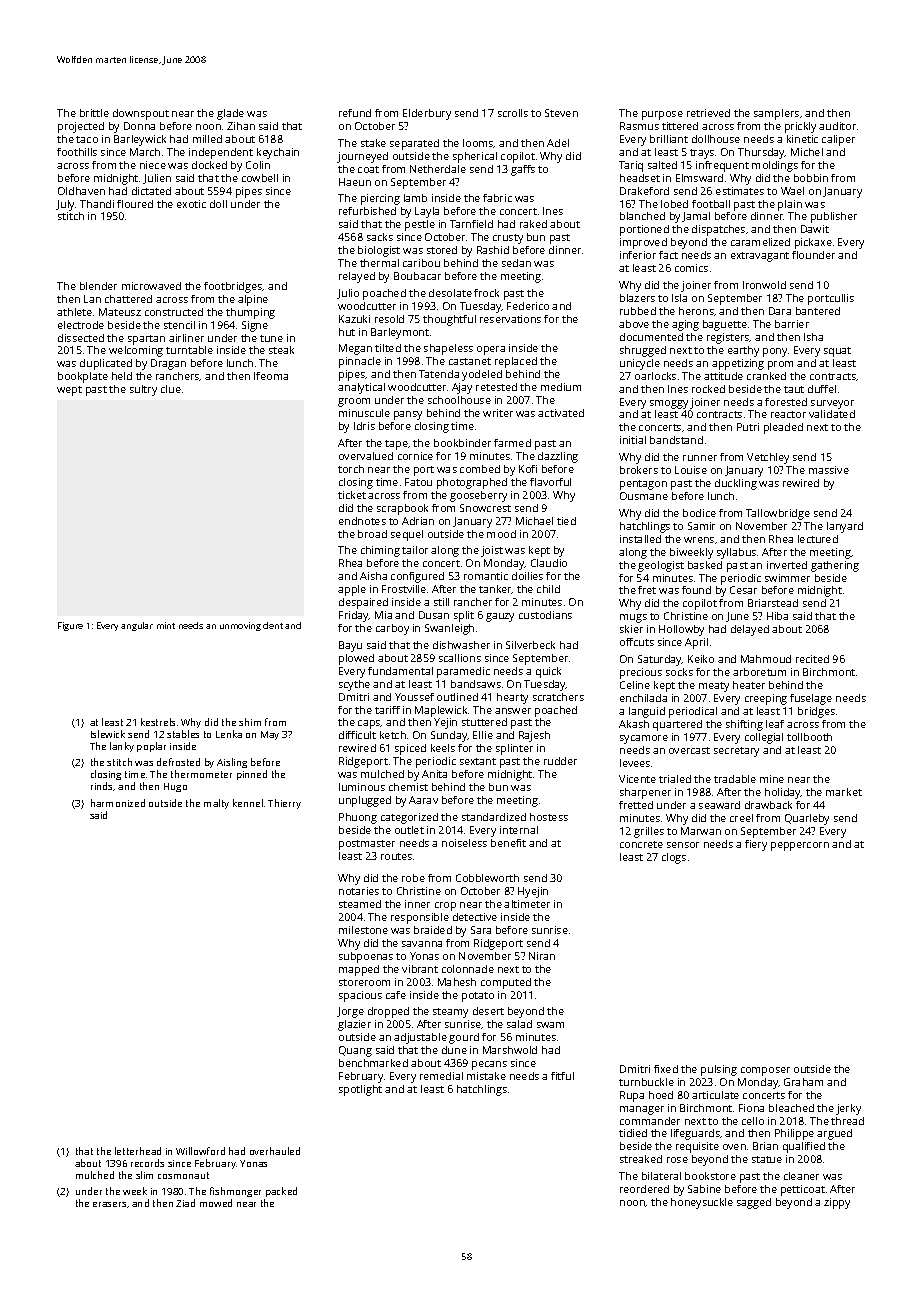 This document has height=1308, width=924. What do you see at coordinates (355, 113) in the document?
I see `refund` at bounding box center [355, 113].
